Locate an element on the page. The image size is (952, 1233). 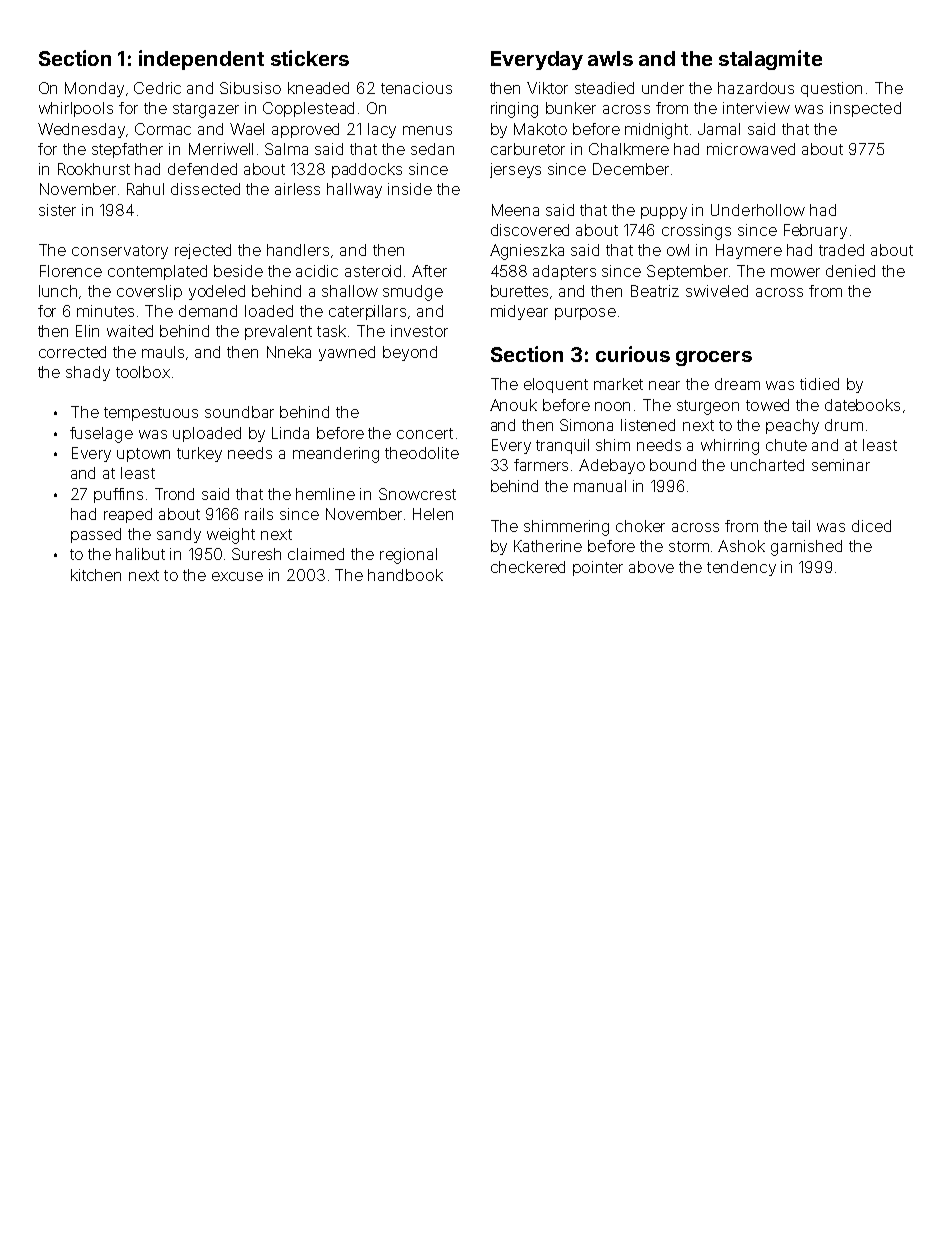
kitchen is located at coordinates (96, 575).
